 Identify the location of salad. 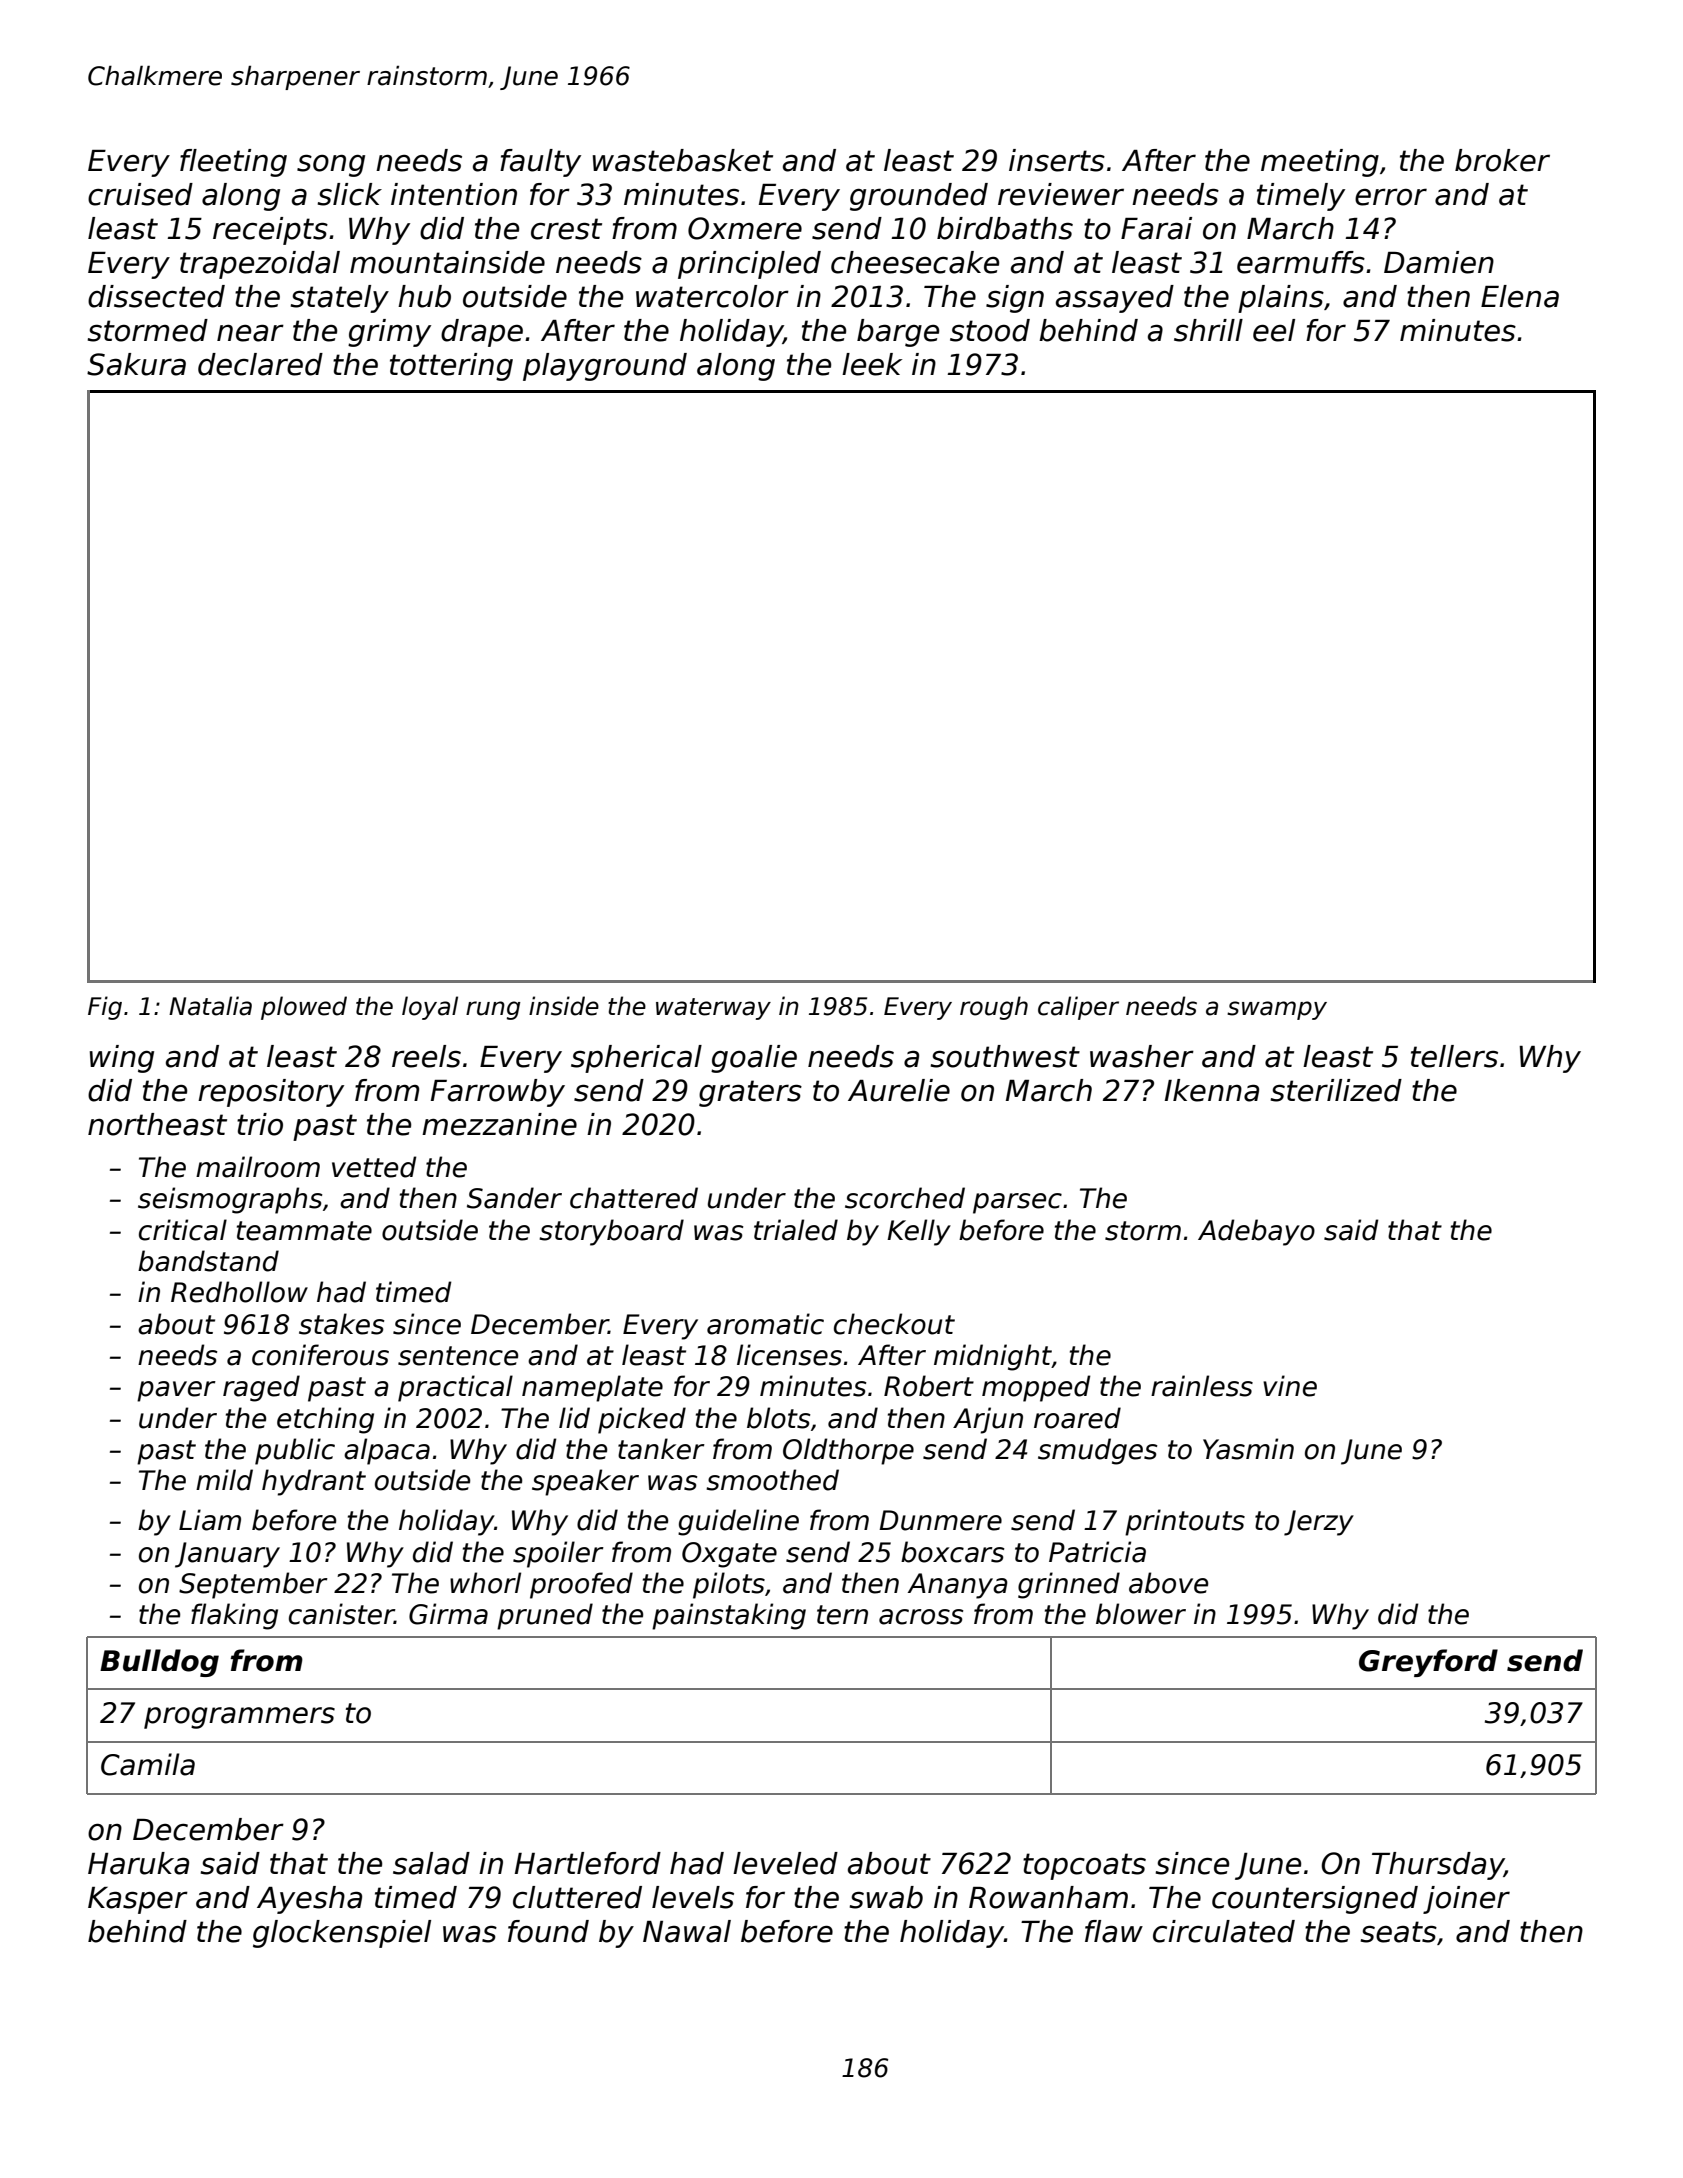
(431, 1863).
